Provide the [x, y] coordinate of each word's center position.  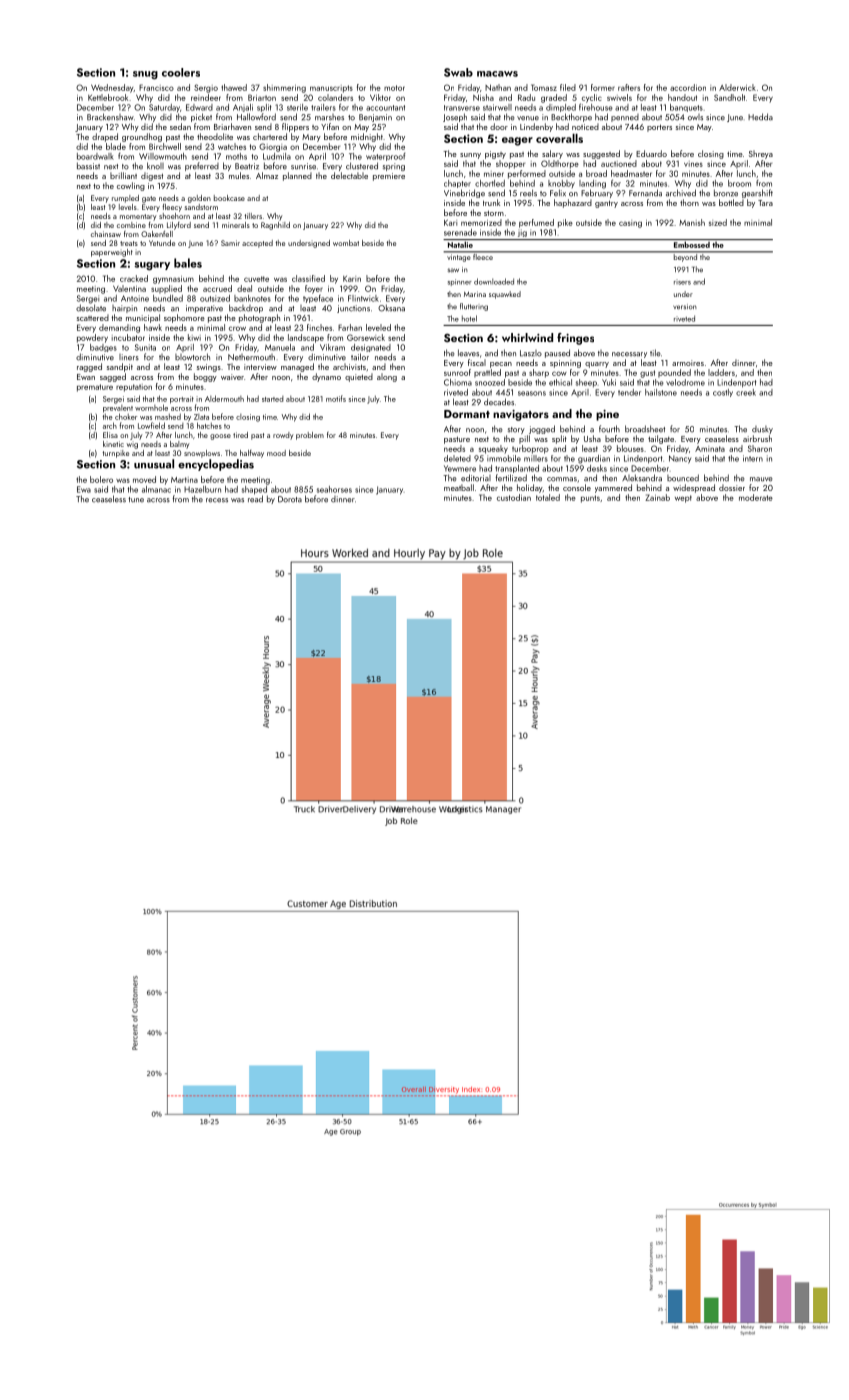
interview [260, 367]
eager [517, 141]
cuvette [256, 279]
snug [145, 75]
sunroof [457, 372]
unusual [154, 464]
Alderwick [737, 87]
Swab [458, 72]
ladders [721, 372]
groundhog [142, 137]
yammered [613, 488]
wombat [346, 243]
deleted [457, 458]
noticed [585, 126]
